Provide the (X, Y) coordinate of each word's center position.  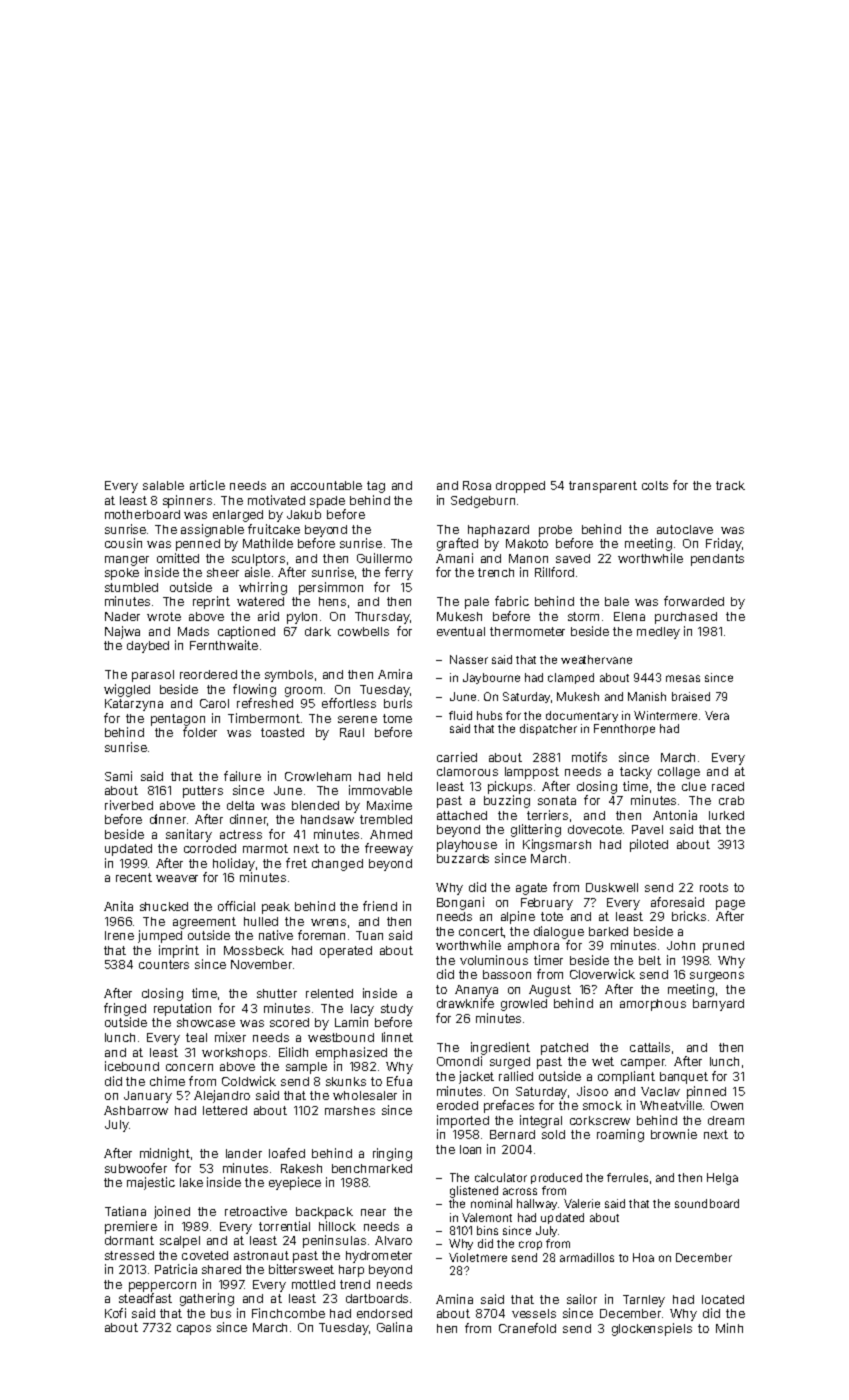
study (397, 1010)
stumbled (131, 587)
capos (194, 1330)
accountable (326, 485)
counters (164, 964)
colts (655, 485)
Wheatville (671, 1105)
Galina (394, 1327)
